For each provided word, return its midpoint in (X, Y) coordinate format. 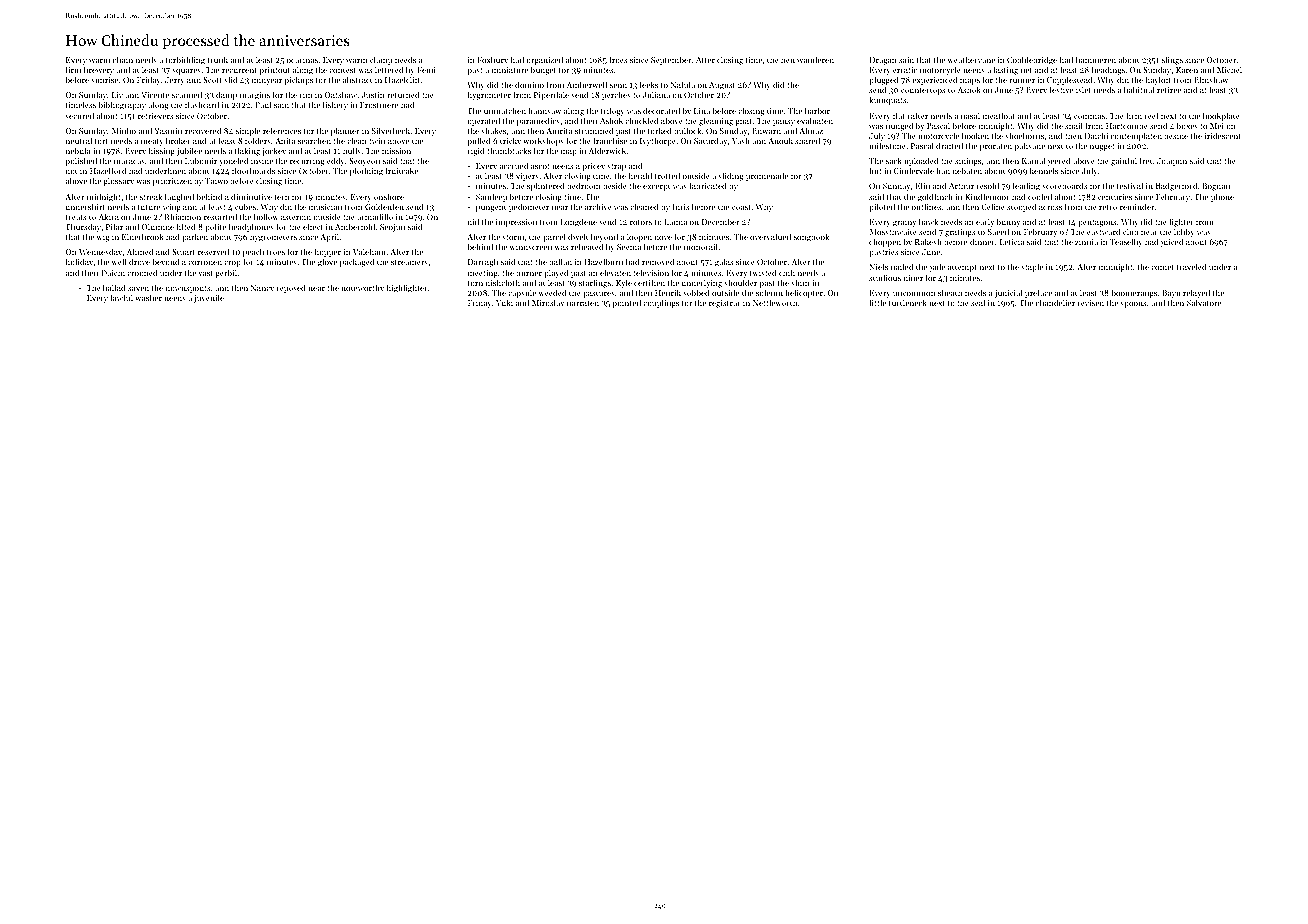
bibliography (122, 106)
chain (123, 59)
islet (1083, 89)
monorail (701, 246)
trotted (667, 175)
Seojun (392, 228)
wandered (815, 59)
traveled (1191, 266)
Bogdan (1216, 186)
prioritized (172, 181)
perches (616, 95)
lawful (121, 297)
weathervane (971, 59)
